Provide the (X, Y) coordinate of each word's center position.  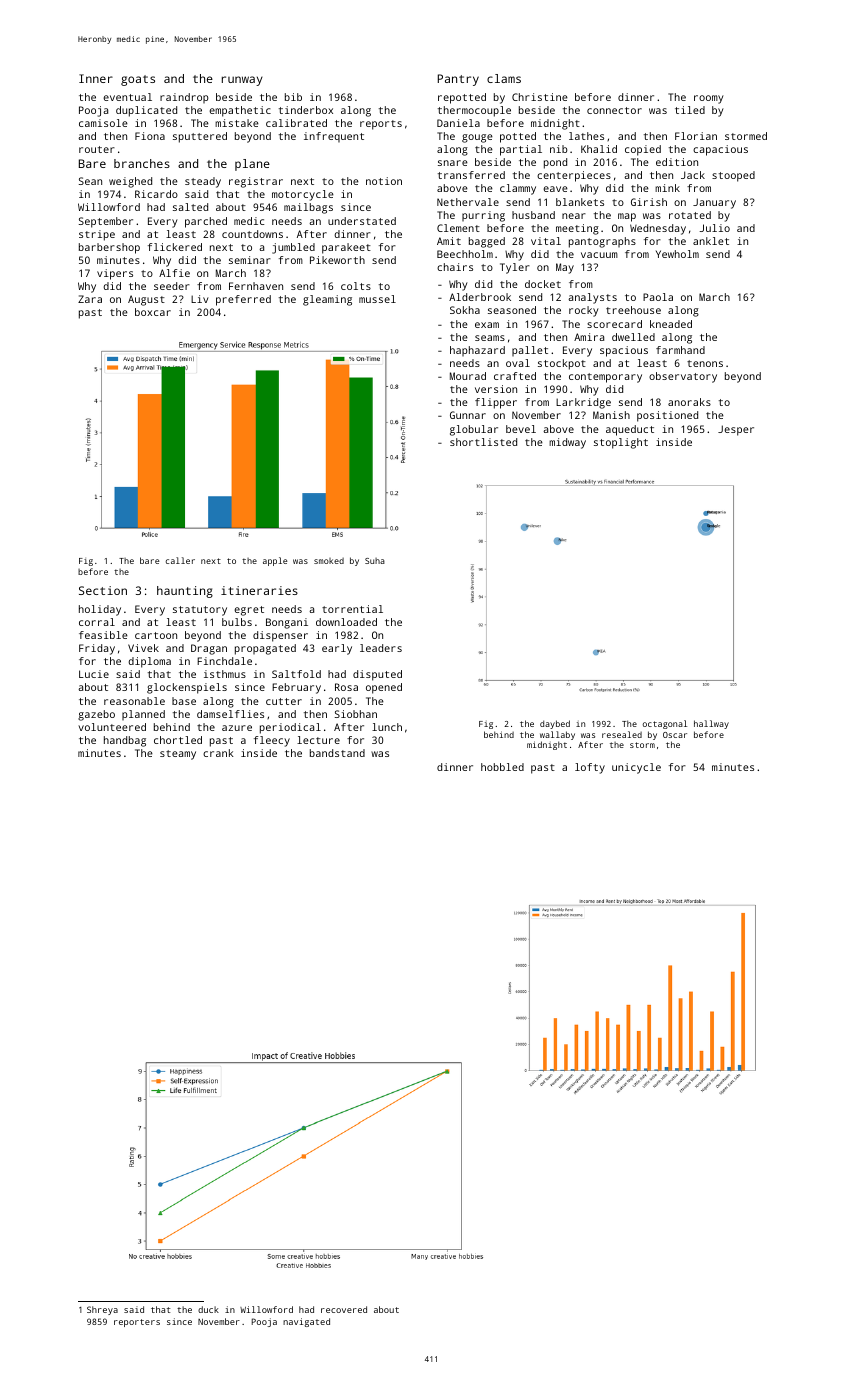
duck (208, 1309)
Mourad (468, 376)
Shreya (102, 1310)
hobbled (502, 767)
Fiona (150, 136)
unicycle (636, 768)
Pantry (458, 80)
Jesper (736, 430)
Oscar (675, 735)
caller (180, 560)
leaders (381, 648)
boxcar (153, 312)
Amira (589, 337)
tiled (690, 110)
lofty (590, 768)
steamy (178, 755)
